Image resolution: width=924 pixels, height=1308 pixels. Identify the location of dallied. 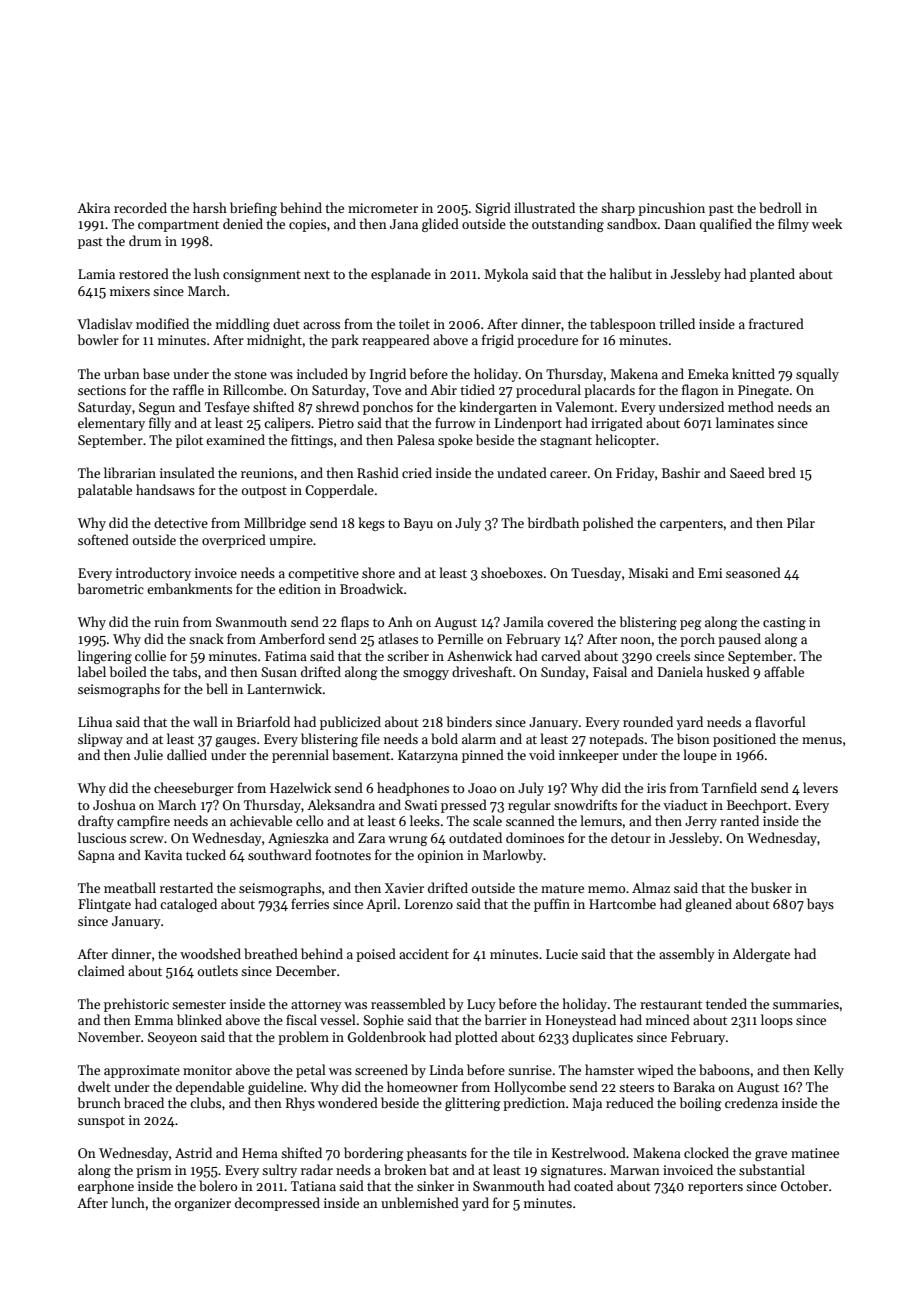
(187, 754).
